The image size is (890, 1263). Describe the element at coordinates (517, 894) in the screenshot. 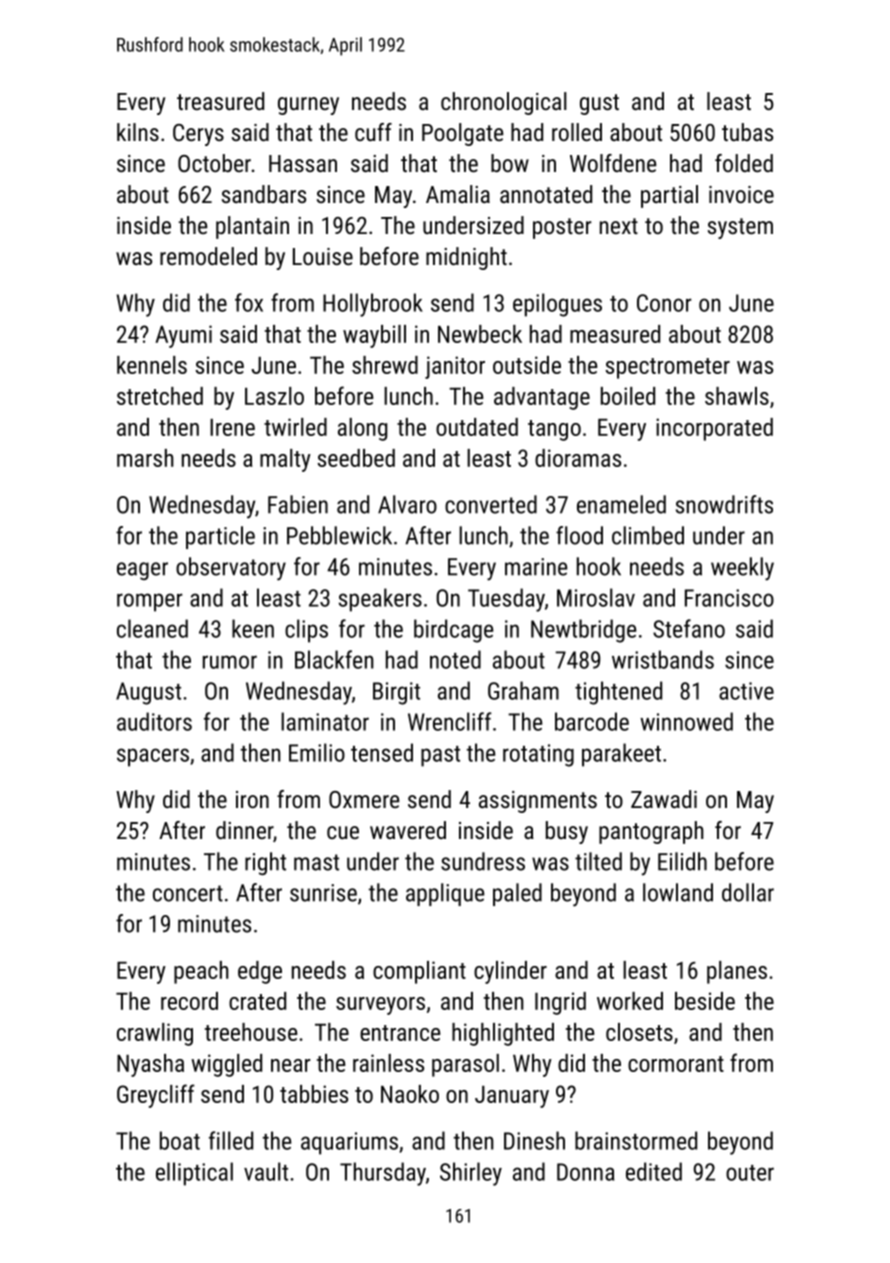

I see `paled` at that location.
